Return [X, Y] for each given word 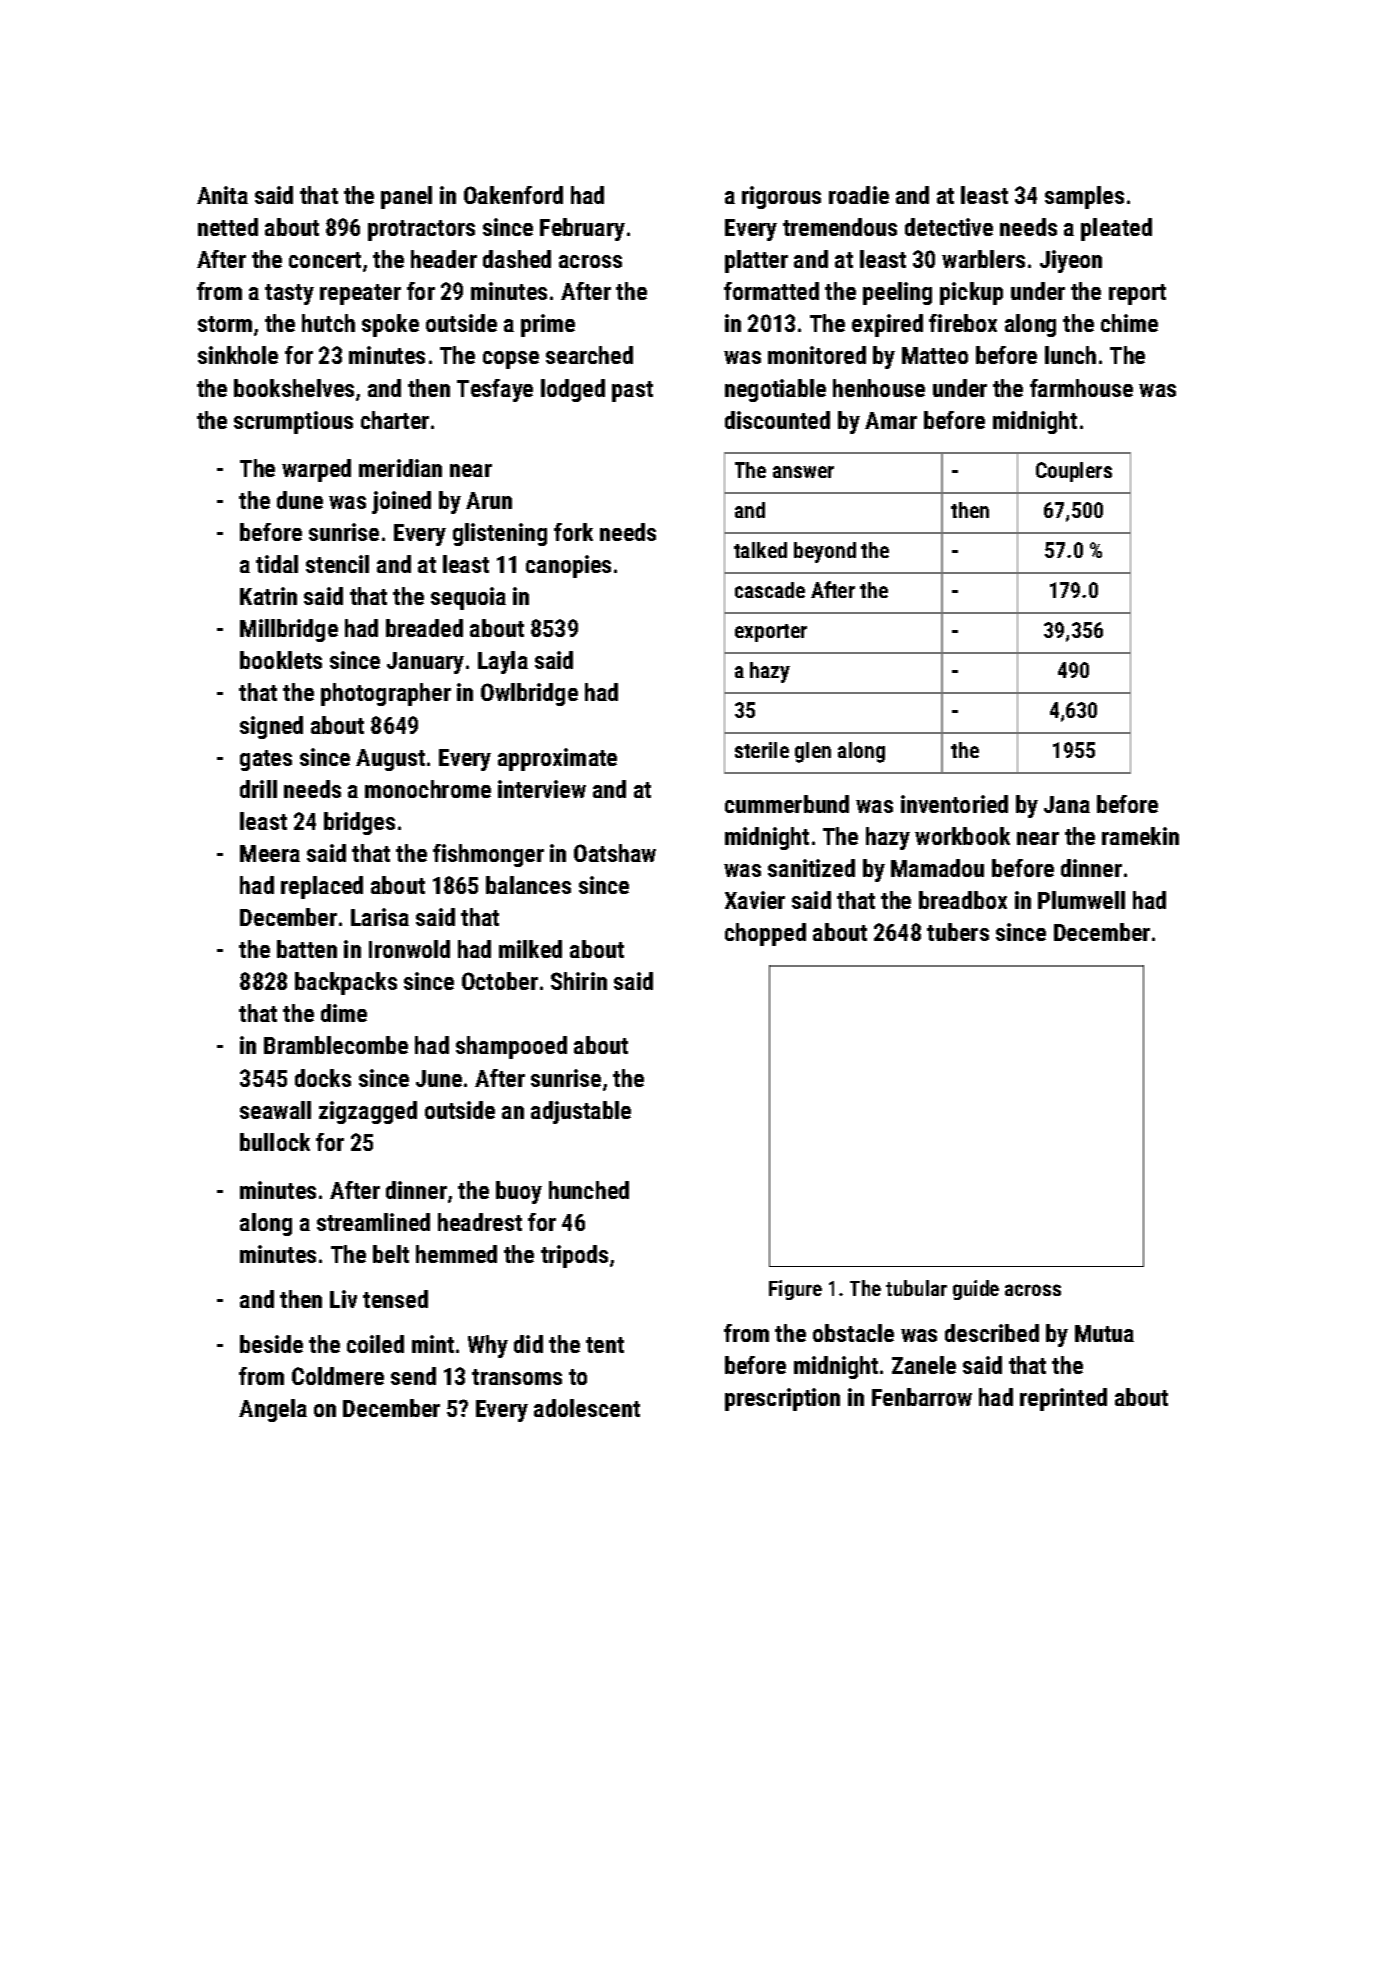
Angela [273, 1410]
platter [756, 261]
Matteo [935, 355]
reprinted [1063, 1399]
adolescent [587, 1408]
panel [406, 197]
